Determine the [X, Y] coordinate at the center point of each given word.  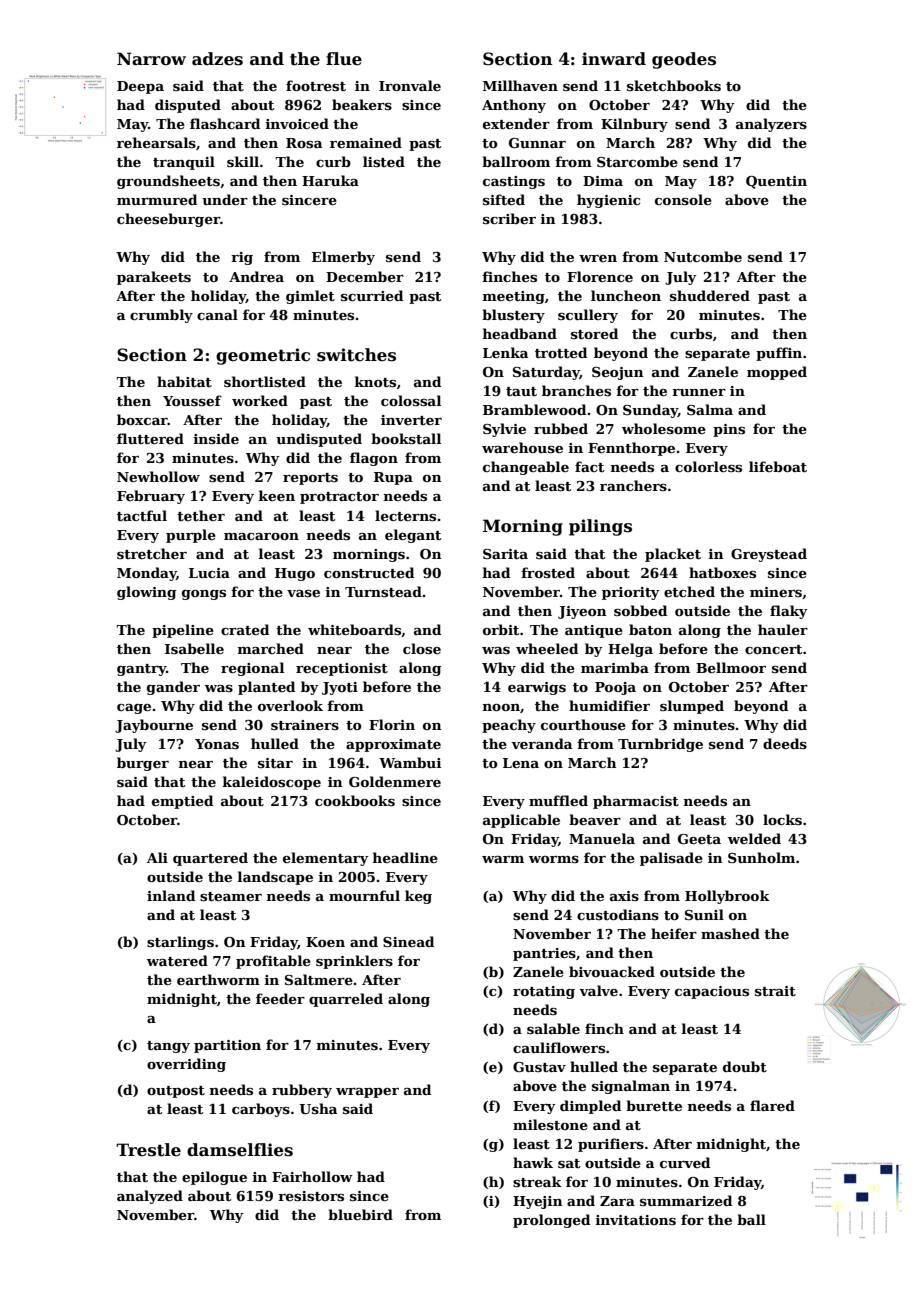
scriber [509, 218]
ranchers [633, 485]
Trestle [149, 1150]
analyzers [771, 125]
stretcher [152, 553]
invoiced [297, 123]
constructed [369, 572]
